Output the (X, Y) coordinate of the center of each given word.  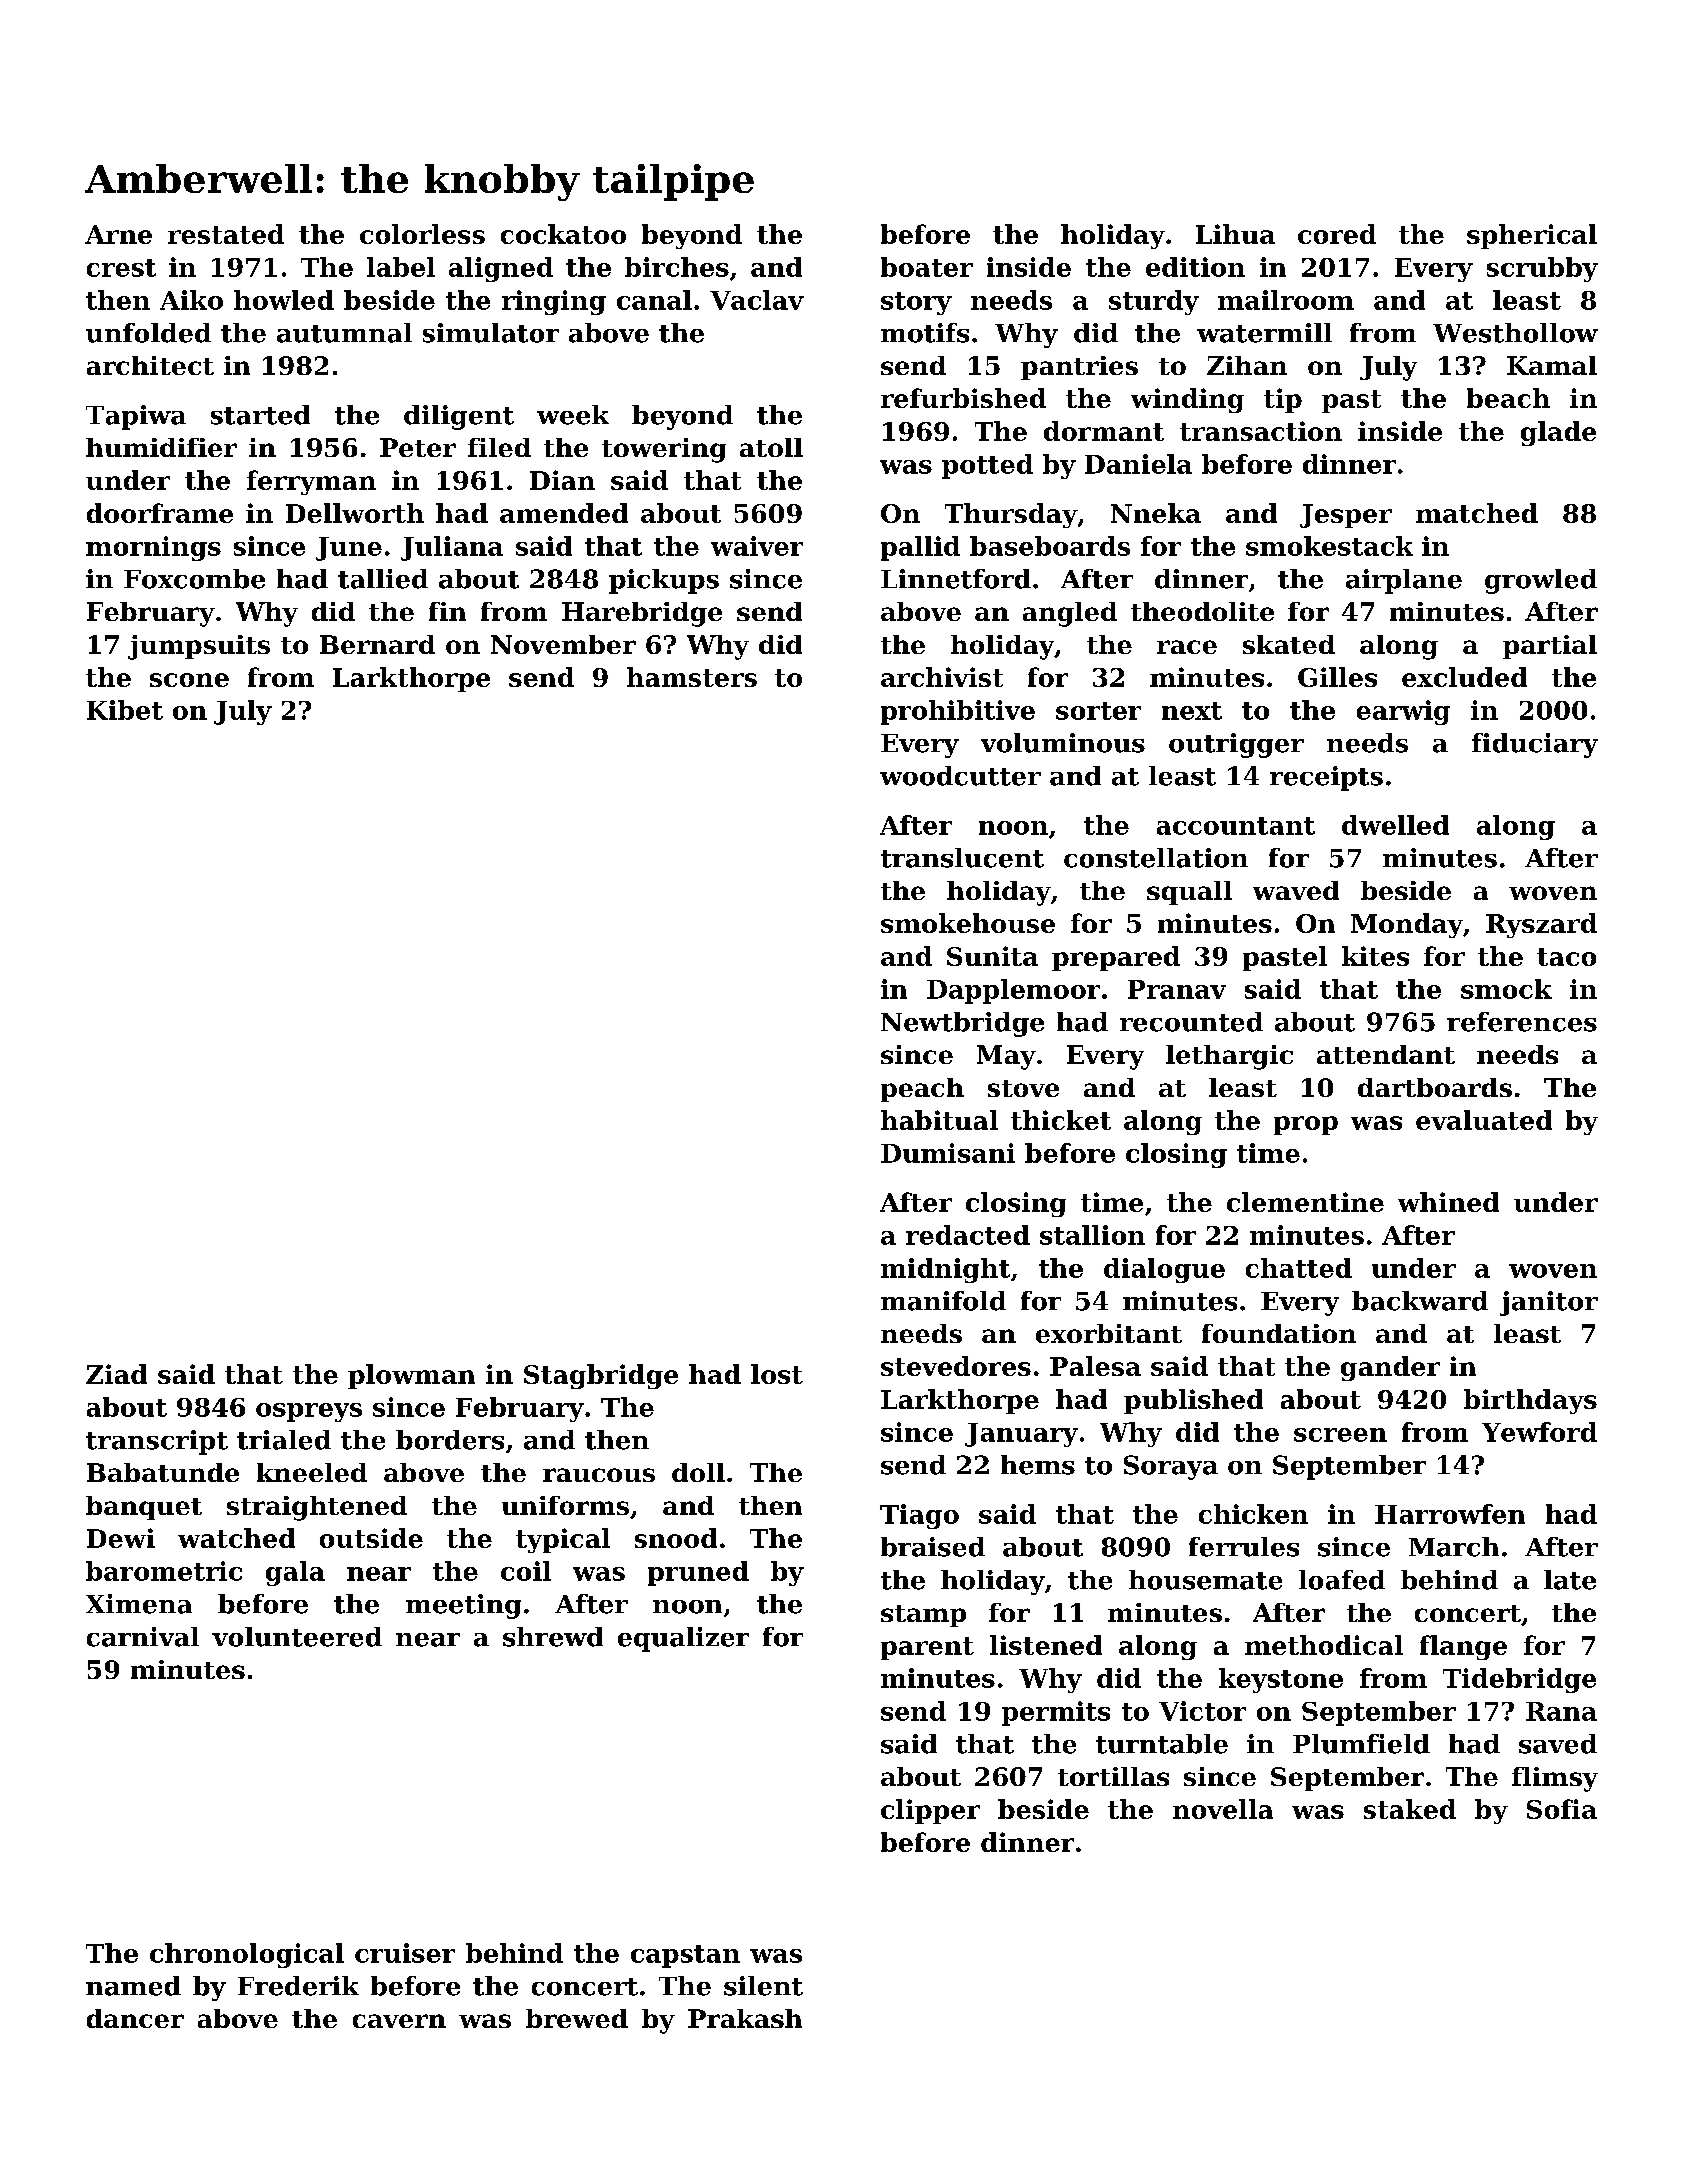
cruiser (405, 1953)
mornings (153, 548)
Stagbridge (601, 1376)
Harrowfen (1450, 1514)
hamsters (692, 677)
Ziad (116, 1374)
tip (1283, 400)
